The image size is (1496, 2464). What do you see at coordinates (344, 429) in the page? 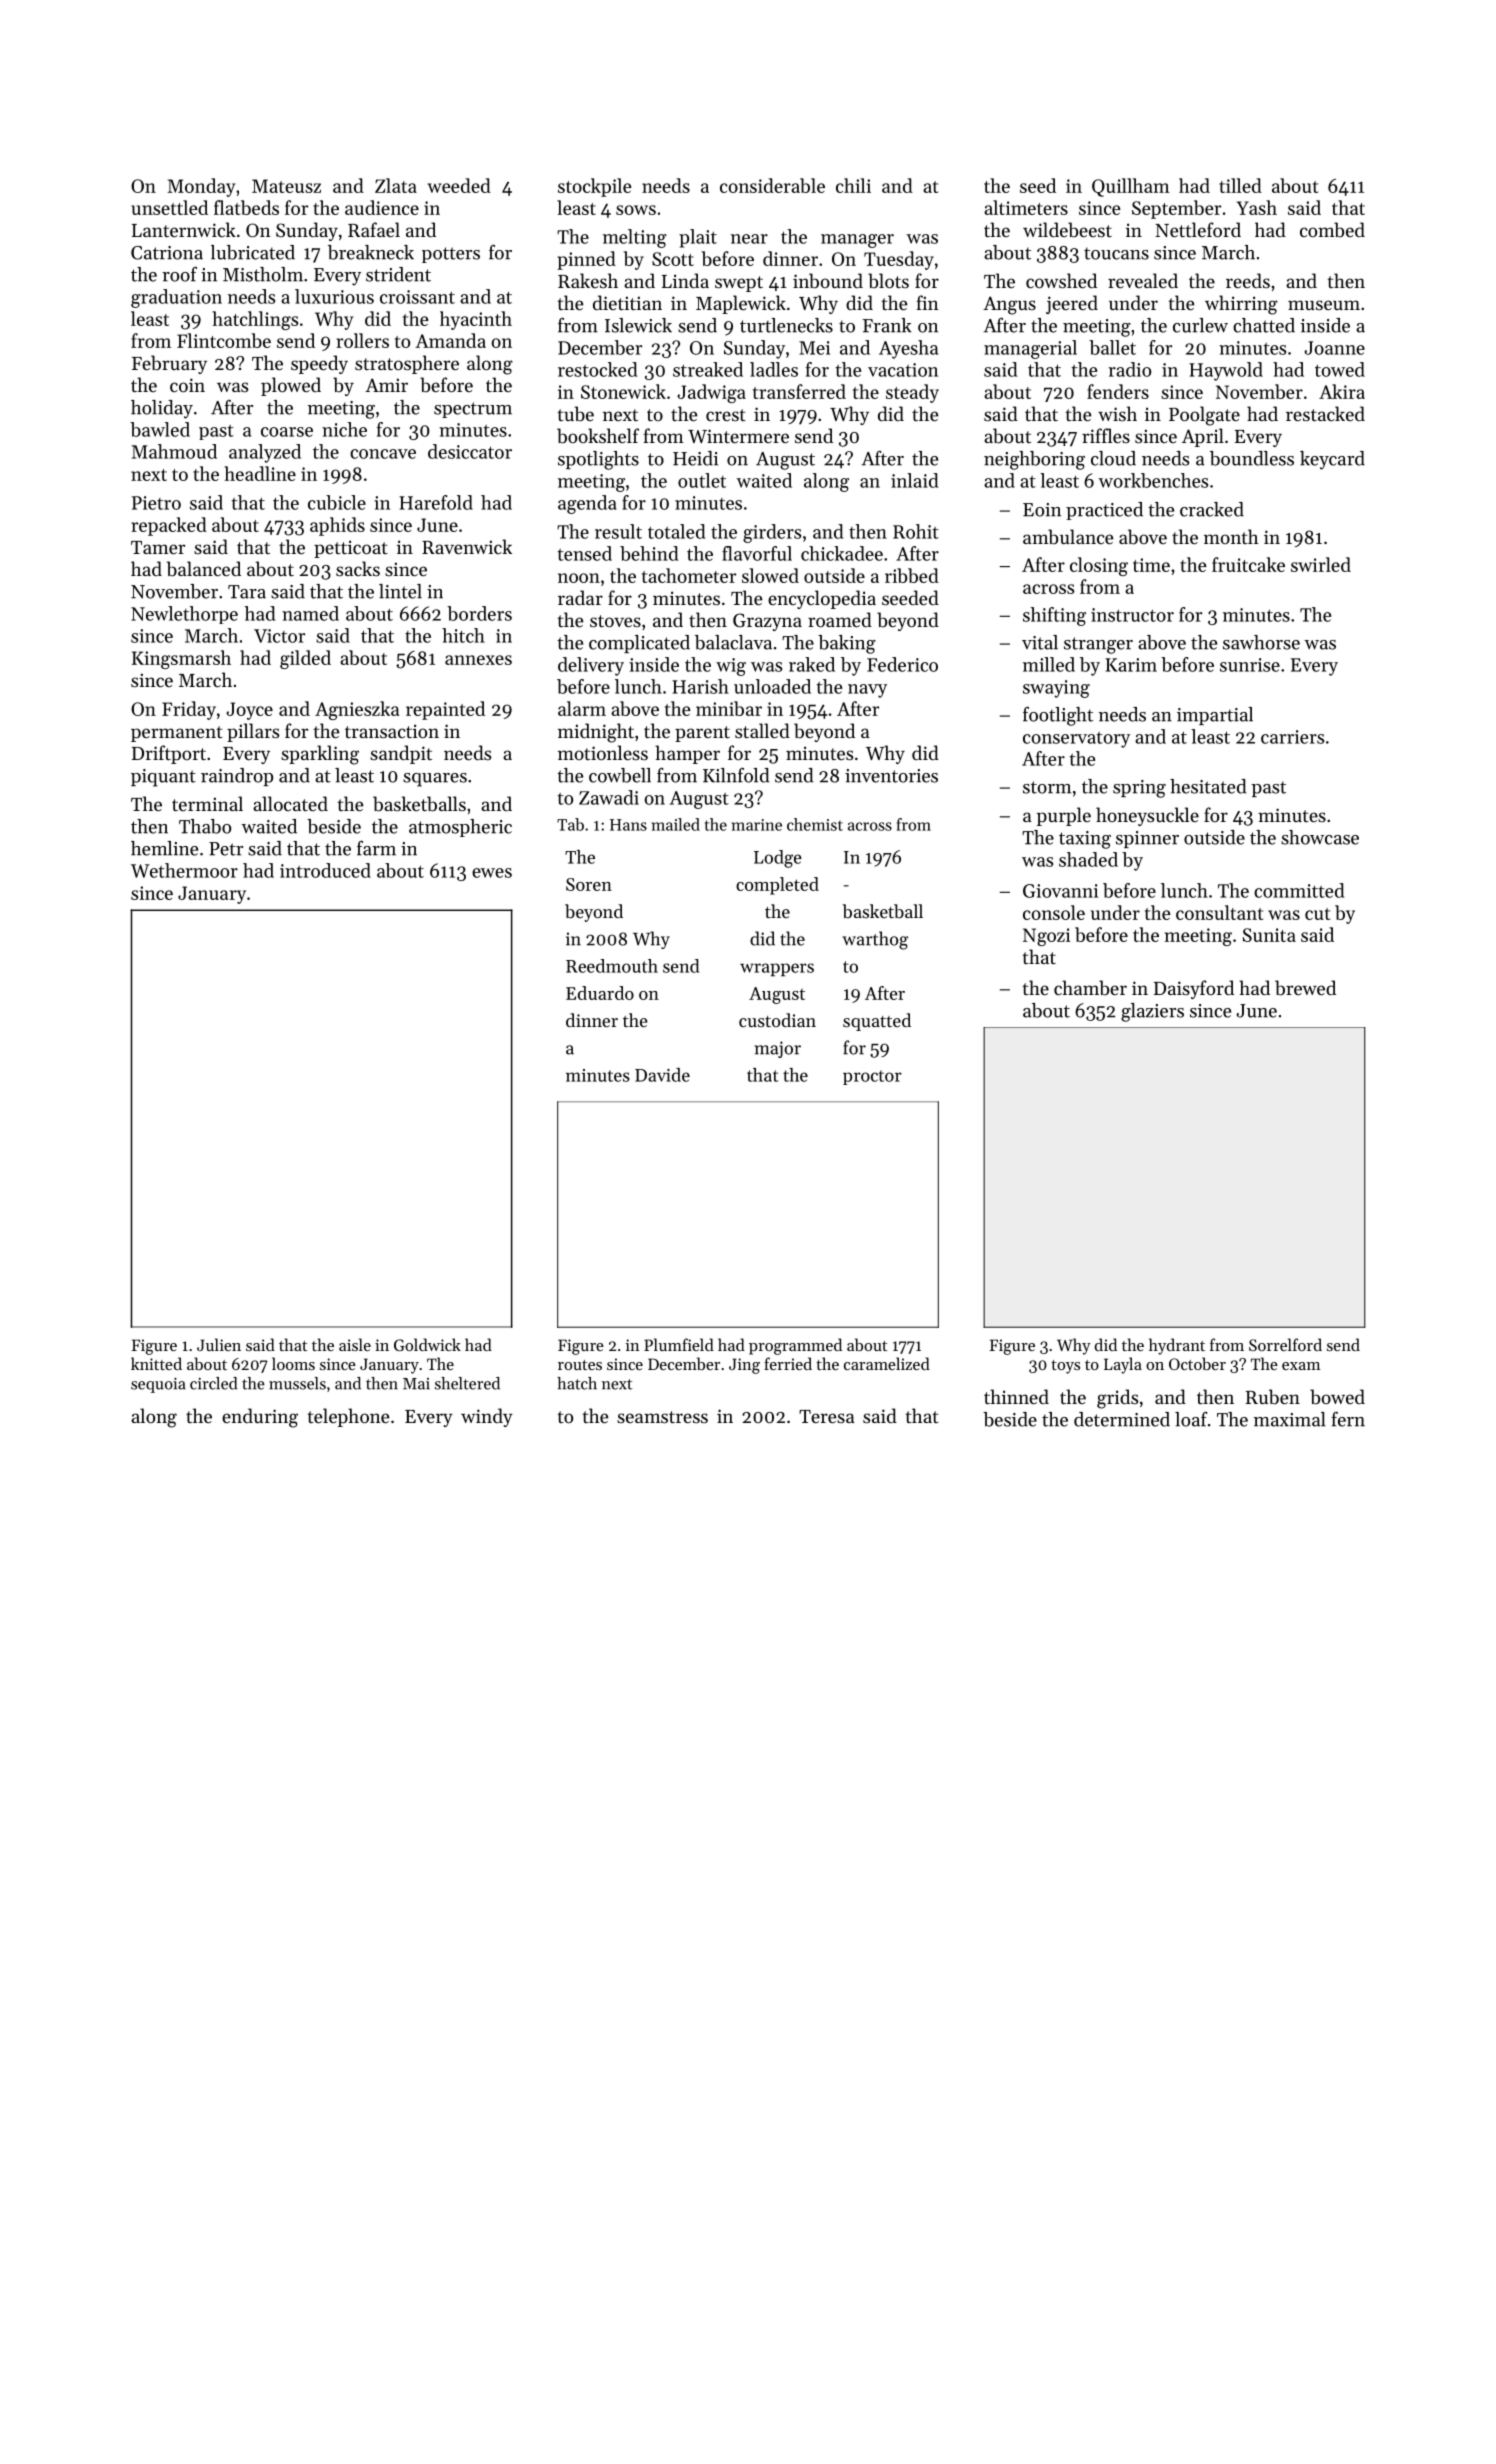
I see `niche` at bounding box center [344, 429].
